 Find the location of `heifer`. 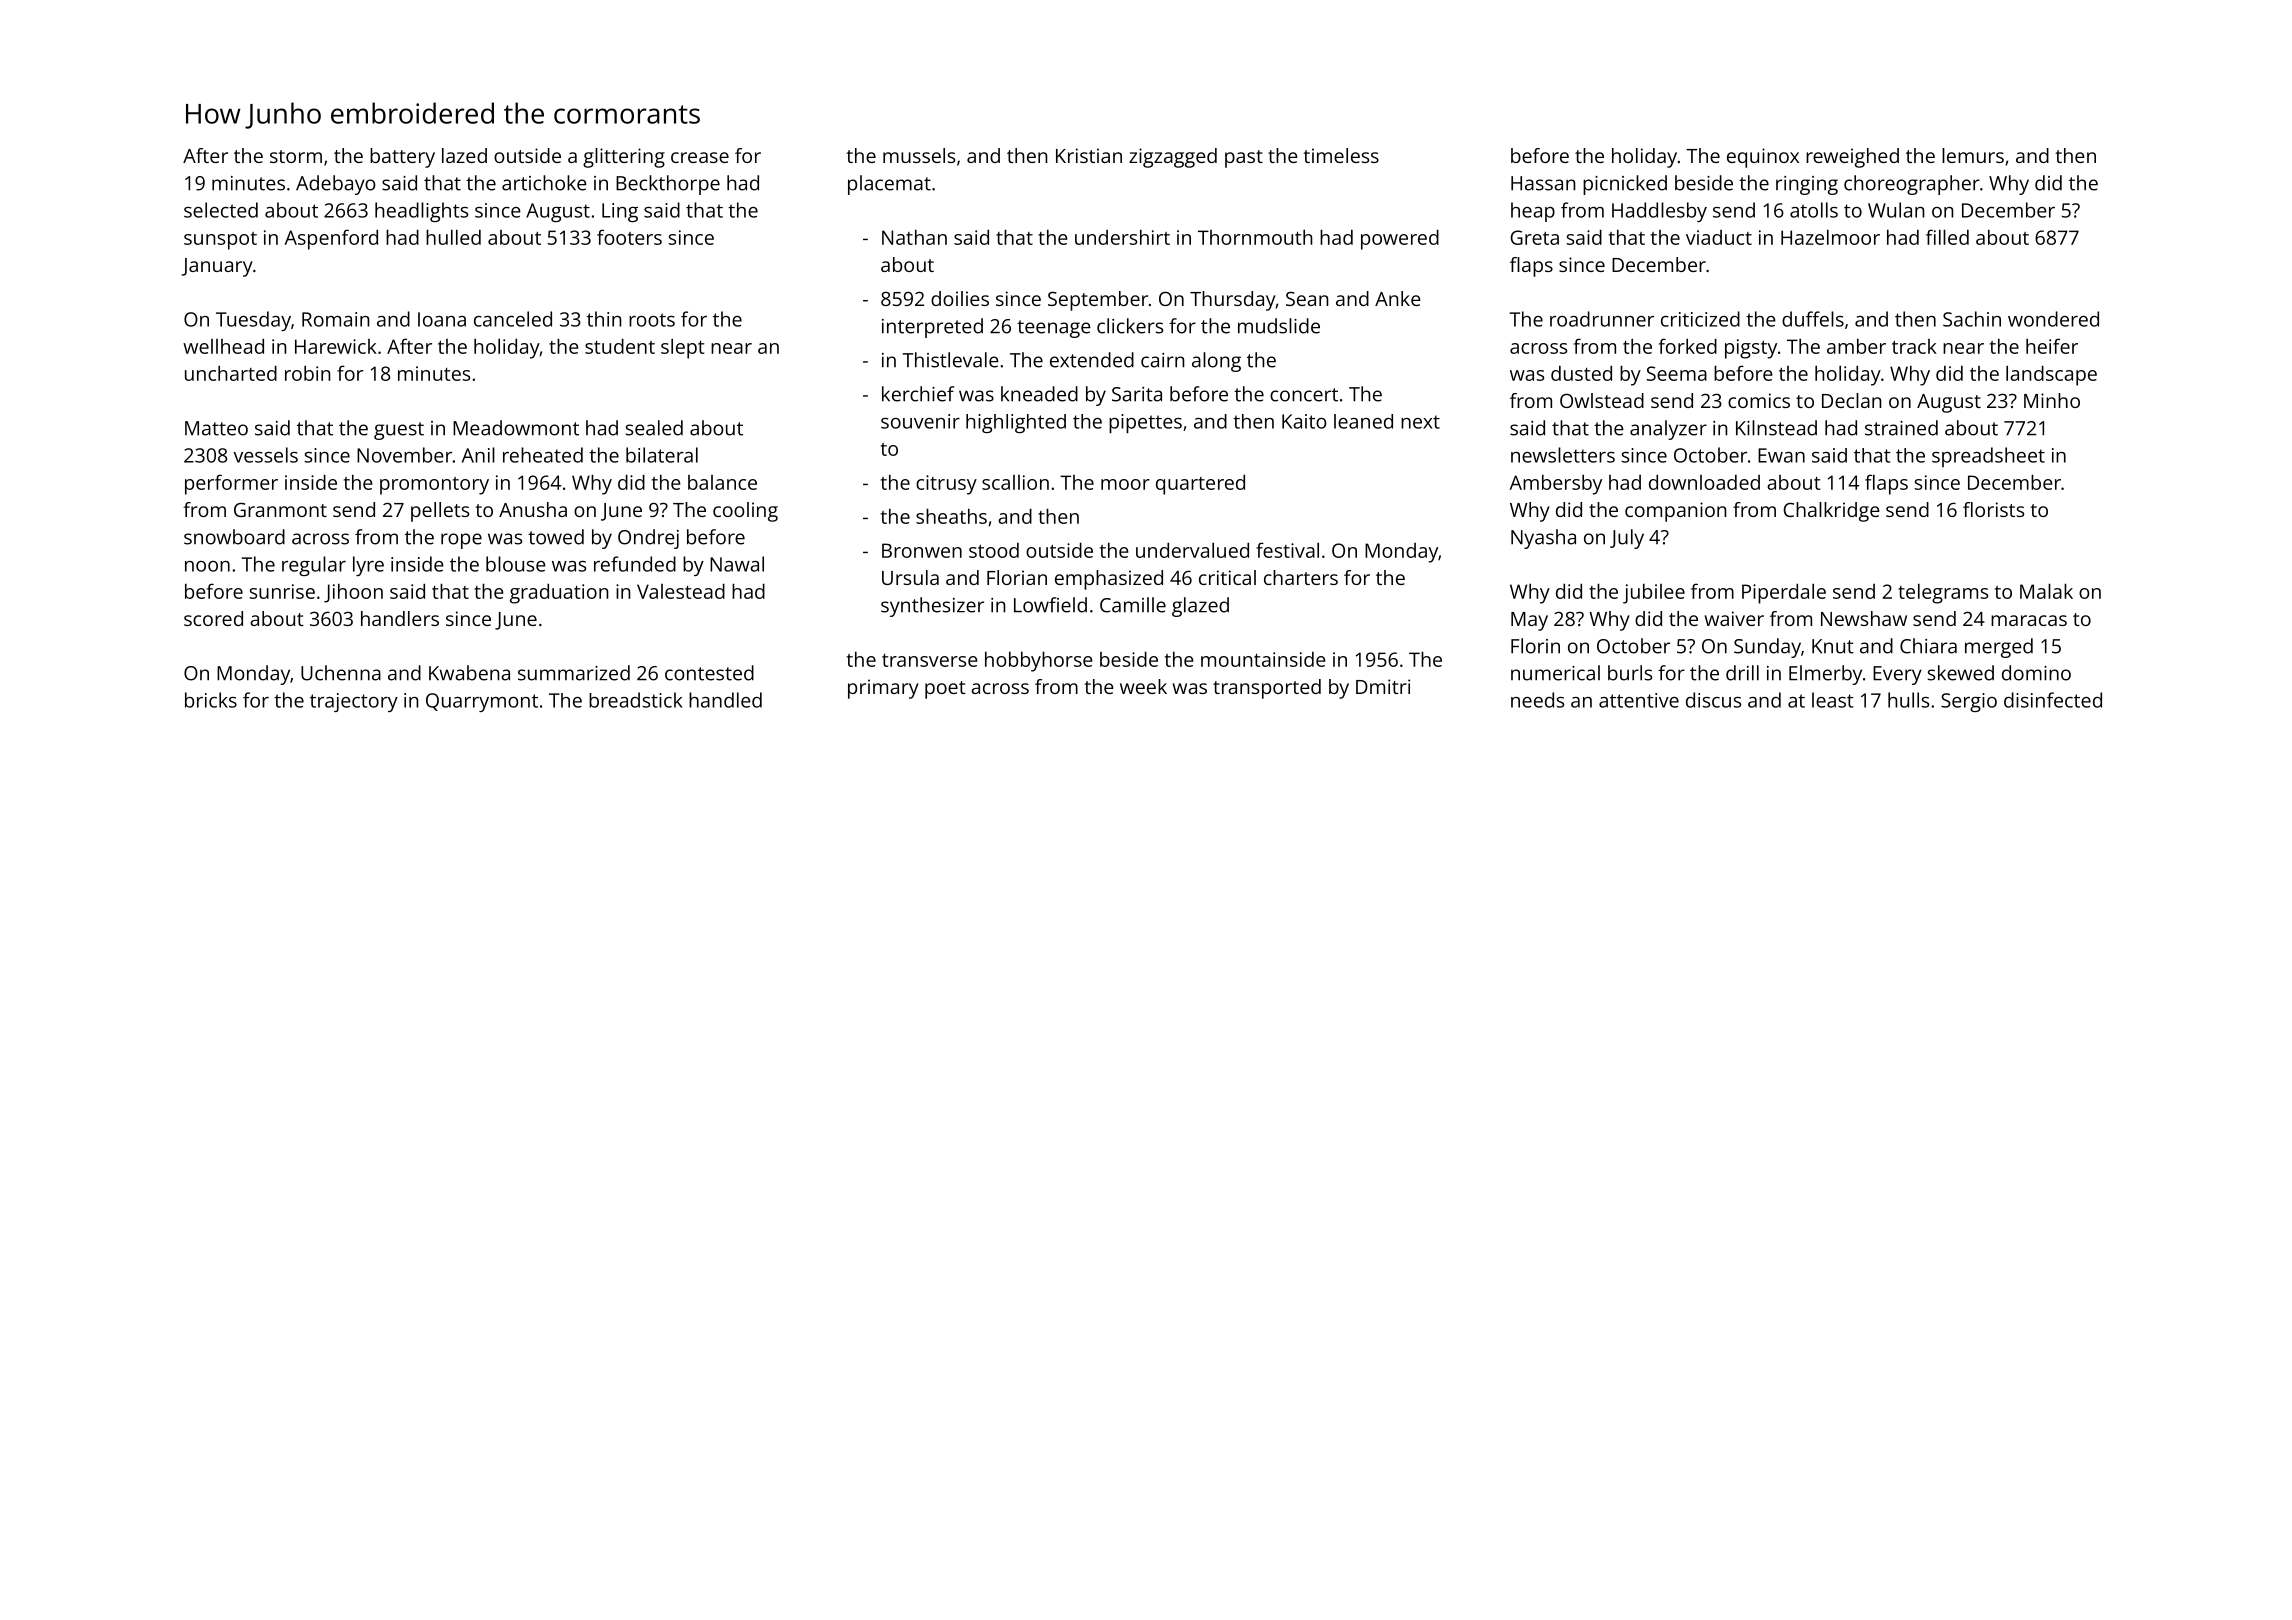

heifer is located at coordinates (2052, 346).
